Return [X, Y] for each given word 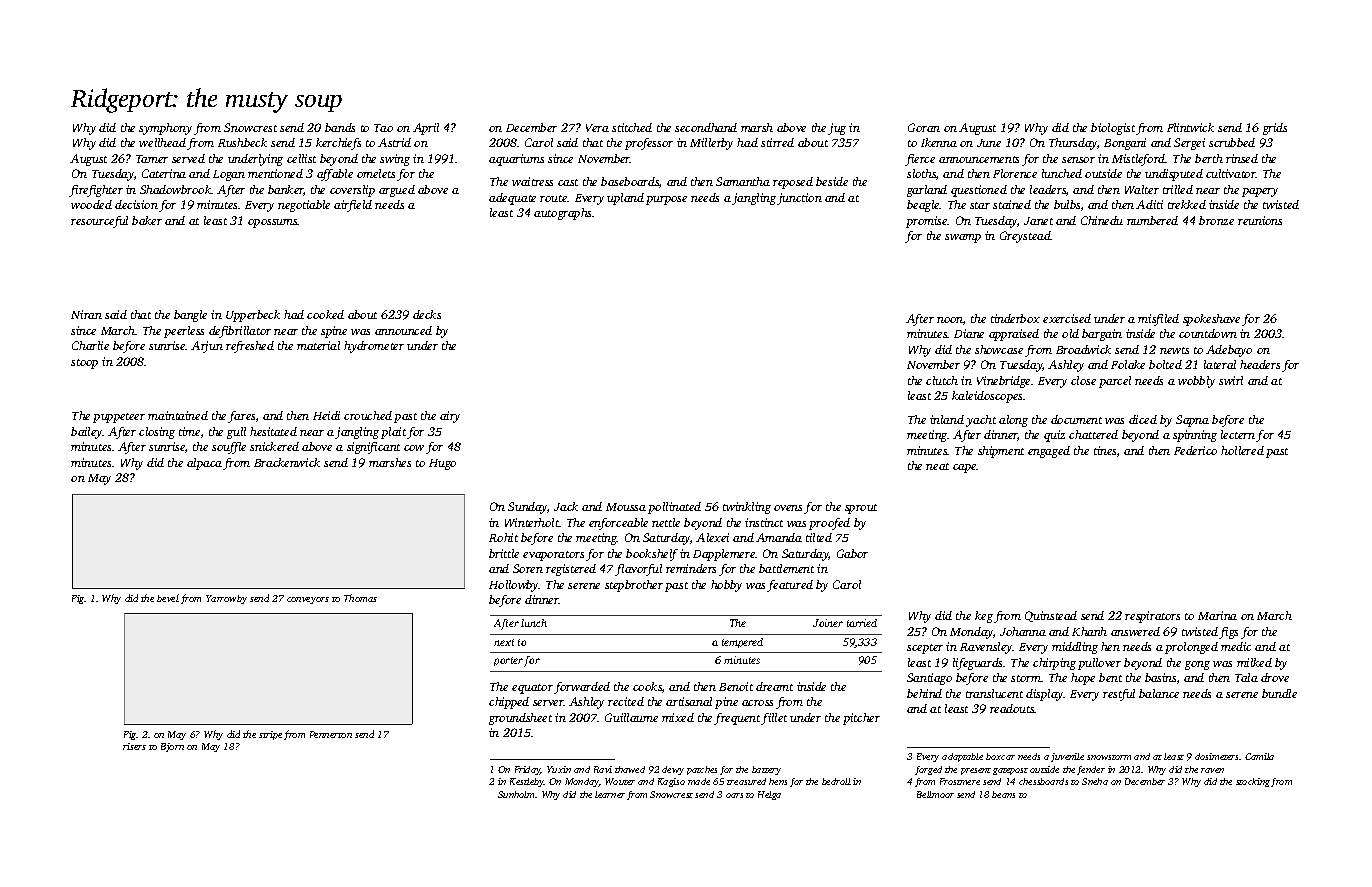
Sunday [528, 508]
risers [134, 746]
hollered [1242, 450]
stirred [777, 142]
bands [340, 127]
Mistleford [1139, 160]
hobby [726, 586]
